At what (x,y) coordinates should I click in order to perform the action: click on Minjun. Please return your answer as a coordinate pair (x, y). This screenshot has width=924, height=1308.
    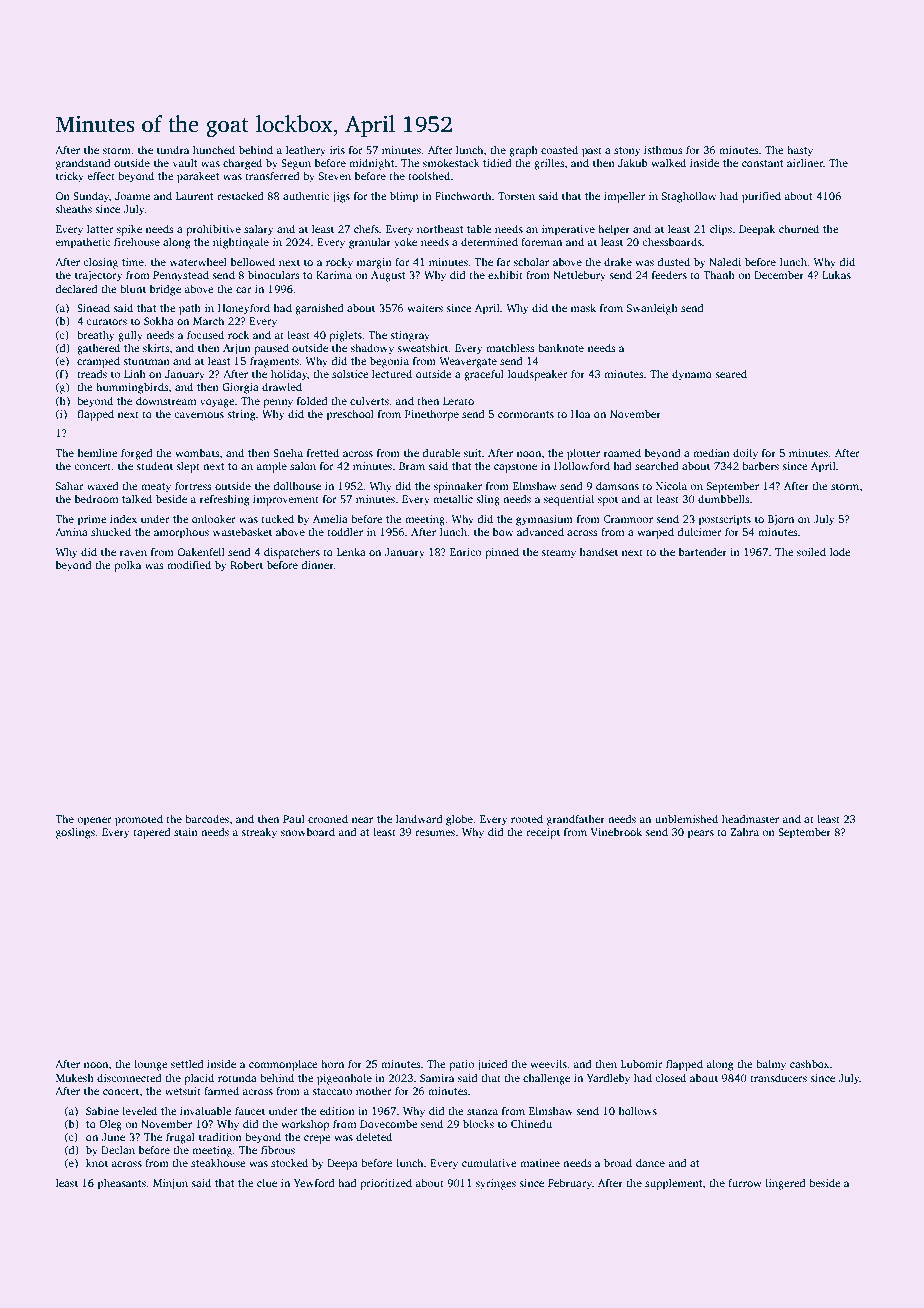
    Looking at the image, I should click on (170, 1184).
